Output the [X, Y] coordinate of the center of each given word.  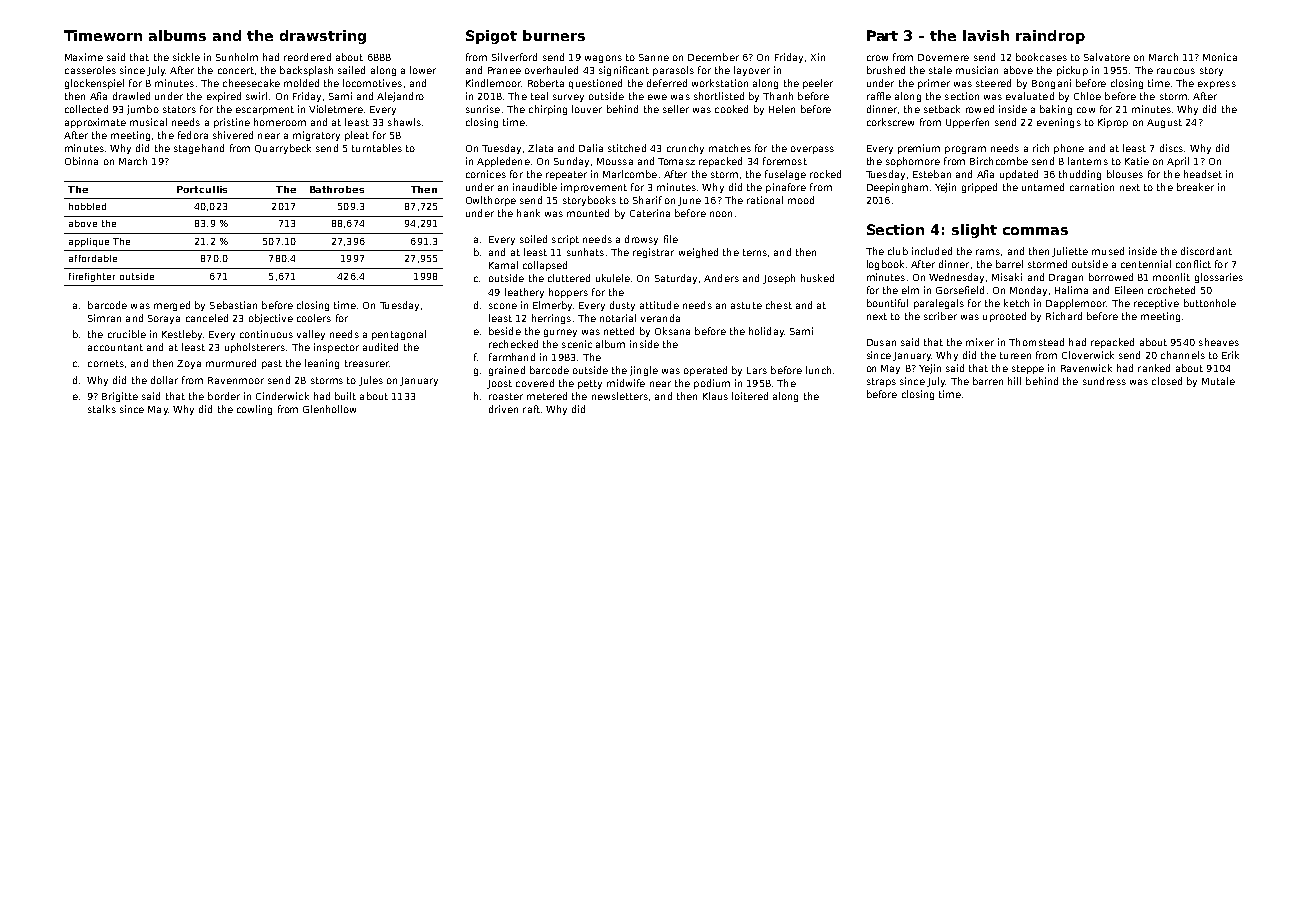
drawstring [323, 37]
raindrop [1050, 37]
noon [721, 214]
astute [746, 305]
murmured [231, 363]
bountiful [887, 303]
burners [554, 35]
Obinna [81, 161]
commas [1035, 231]
